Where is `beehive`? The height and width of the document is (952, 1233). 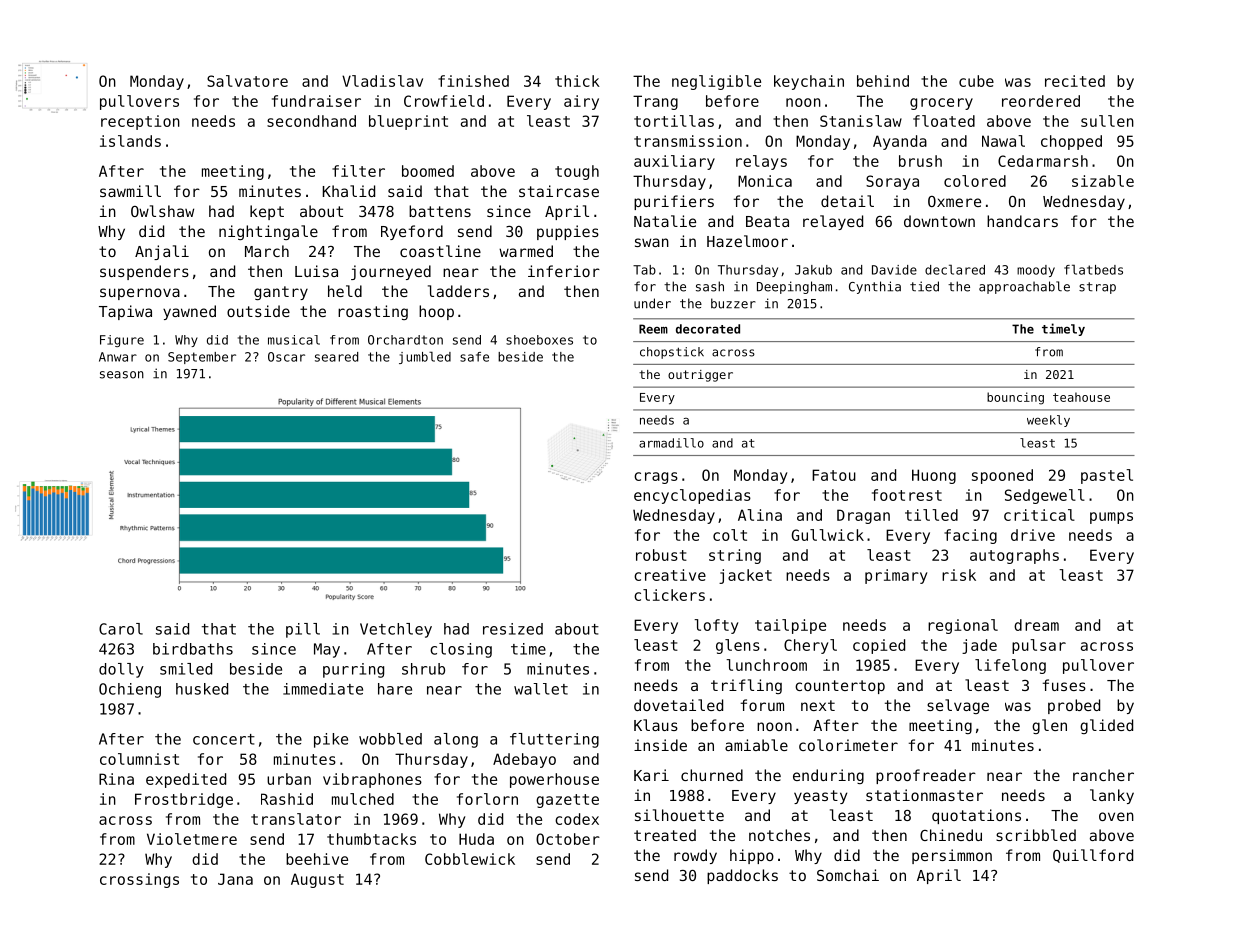
beehive is located at coordinates (317, 859).
